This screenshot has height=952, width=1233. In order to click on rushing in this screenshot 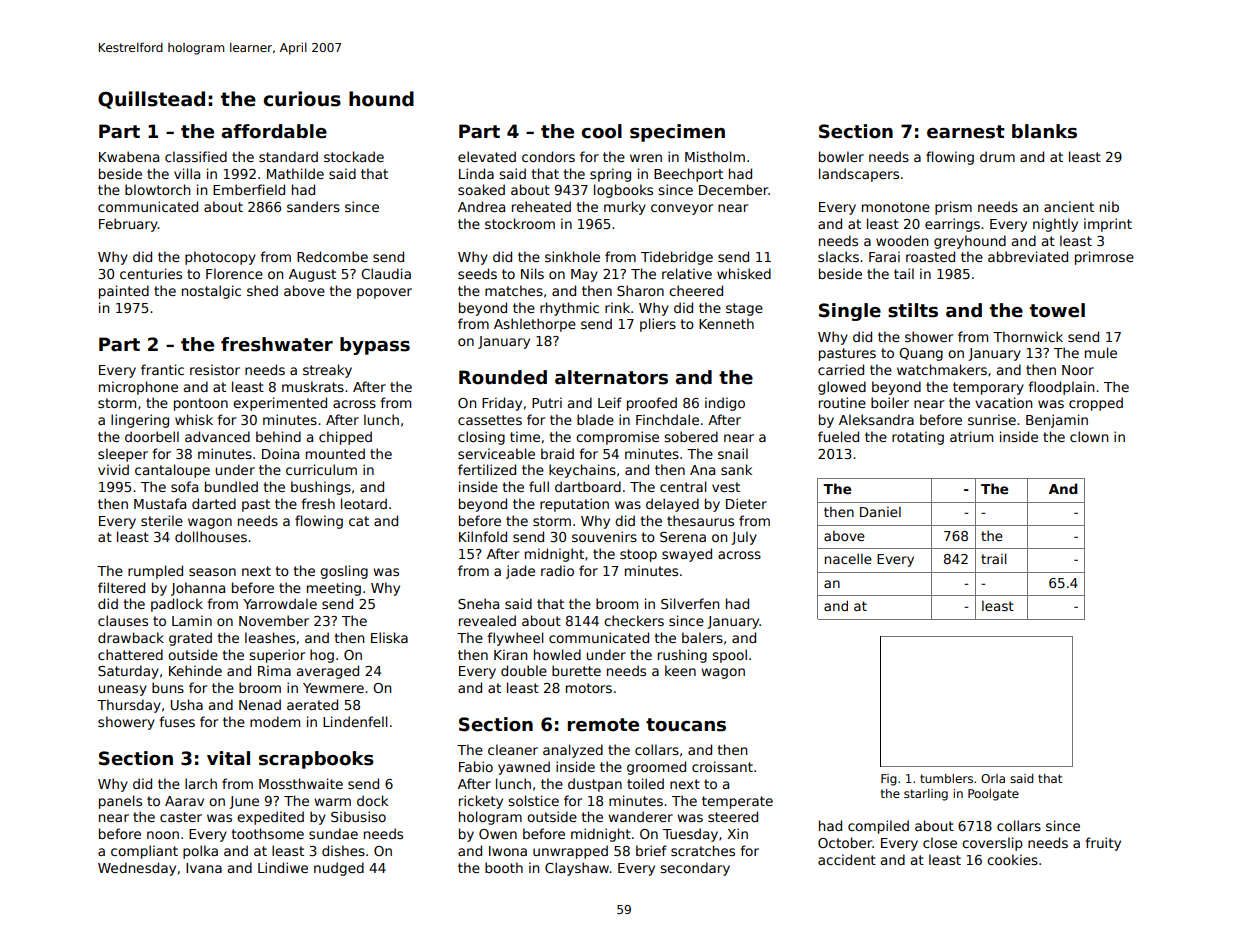, I will do `click(682, 656)`.
